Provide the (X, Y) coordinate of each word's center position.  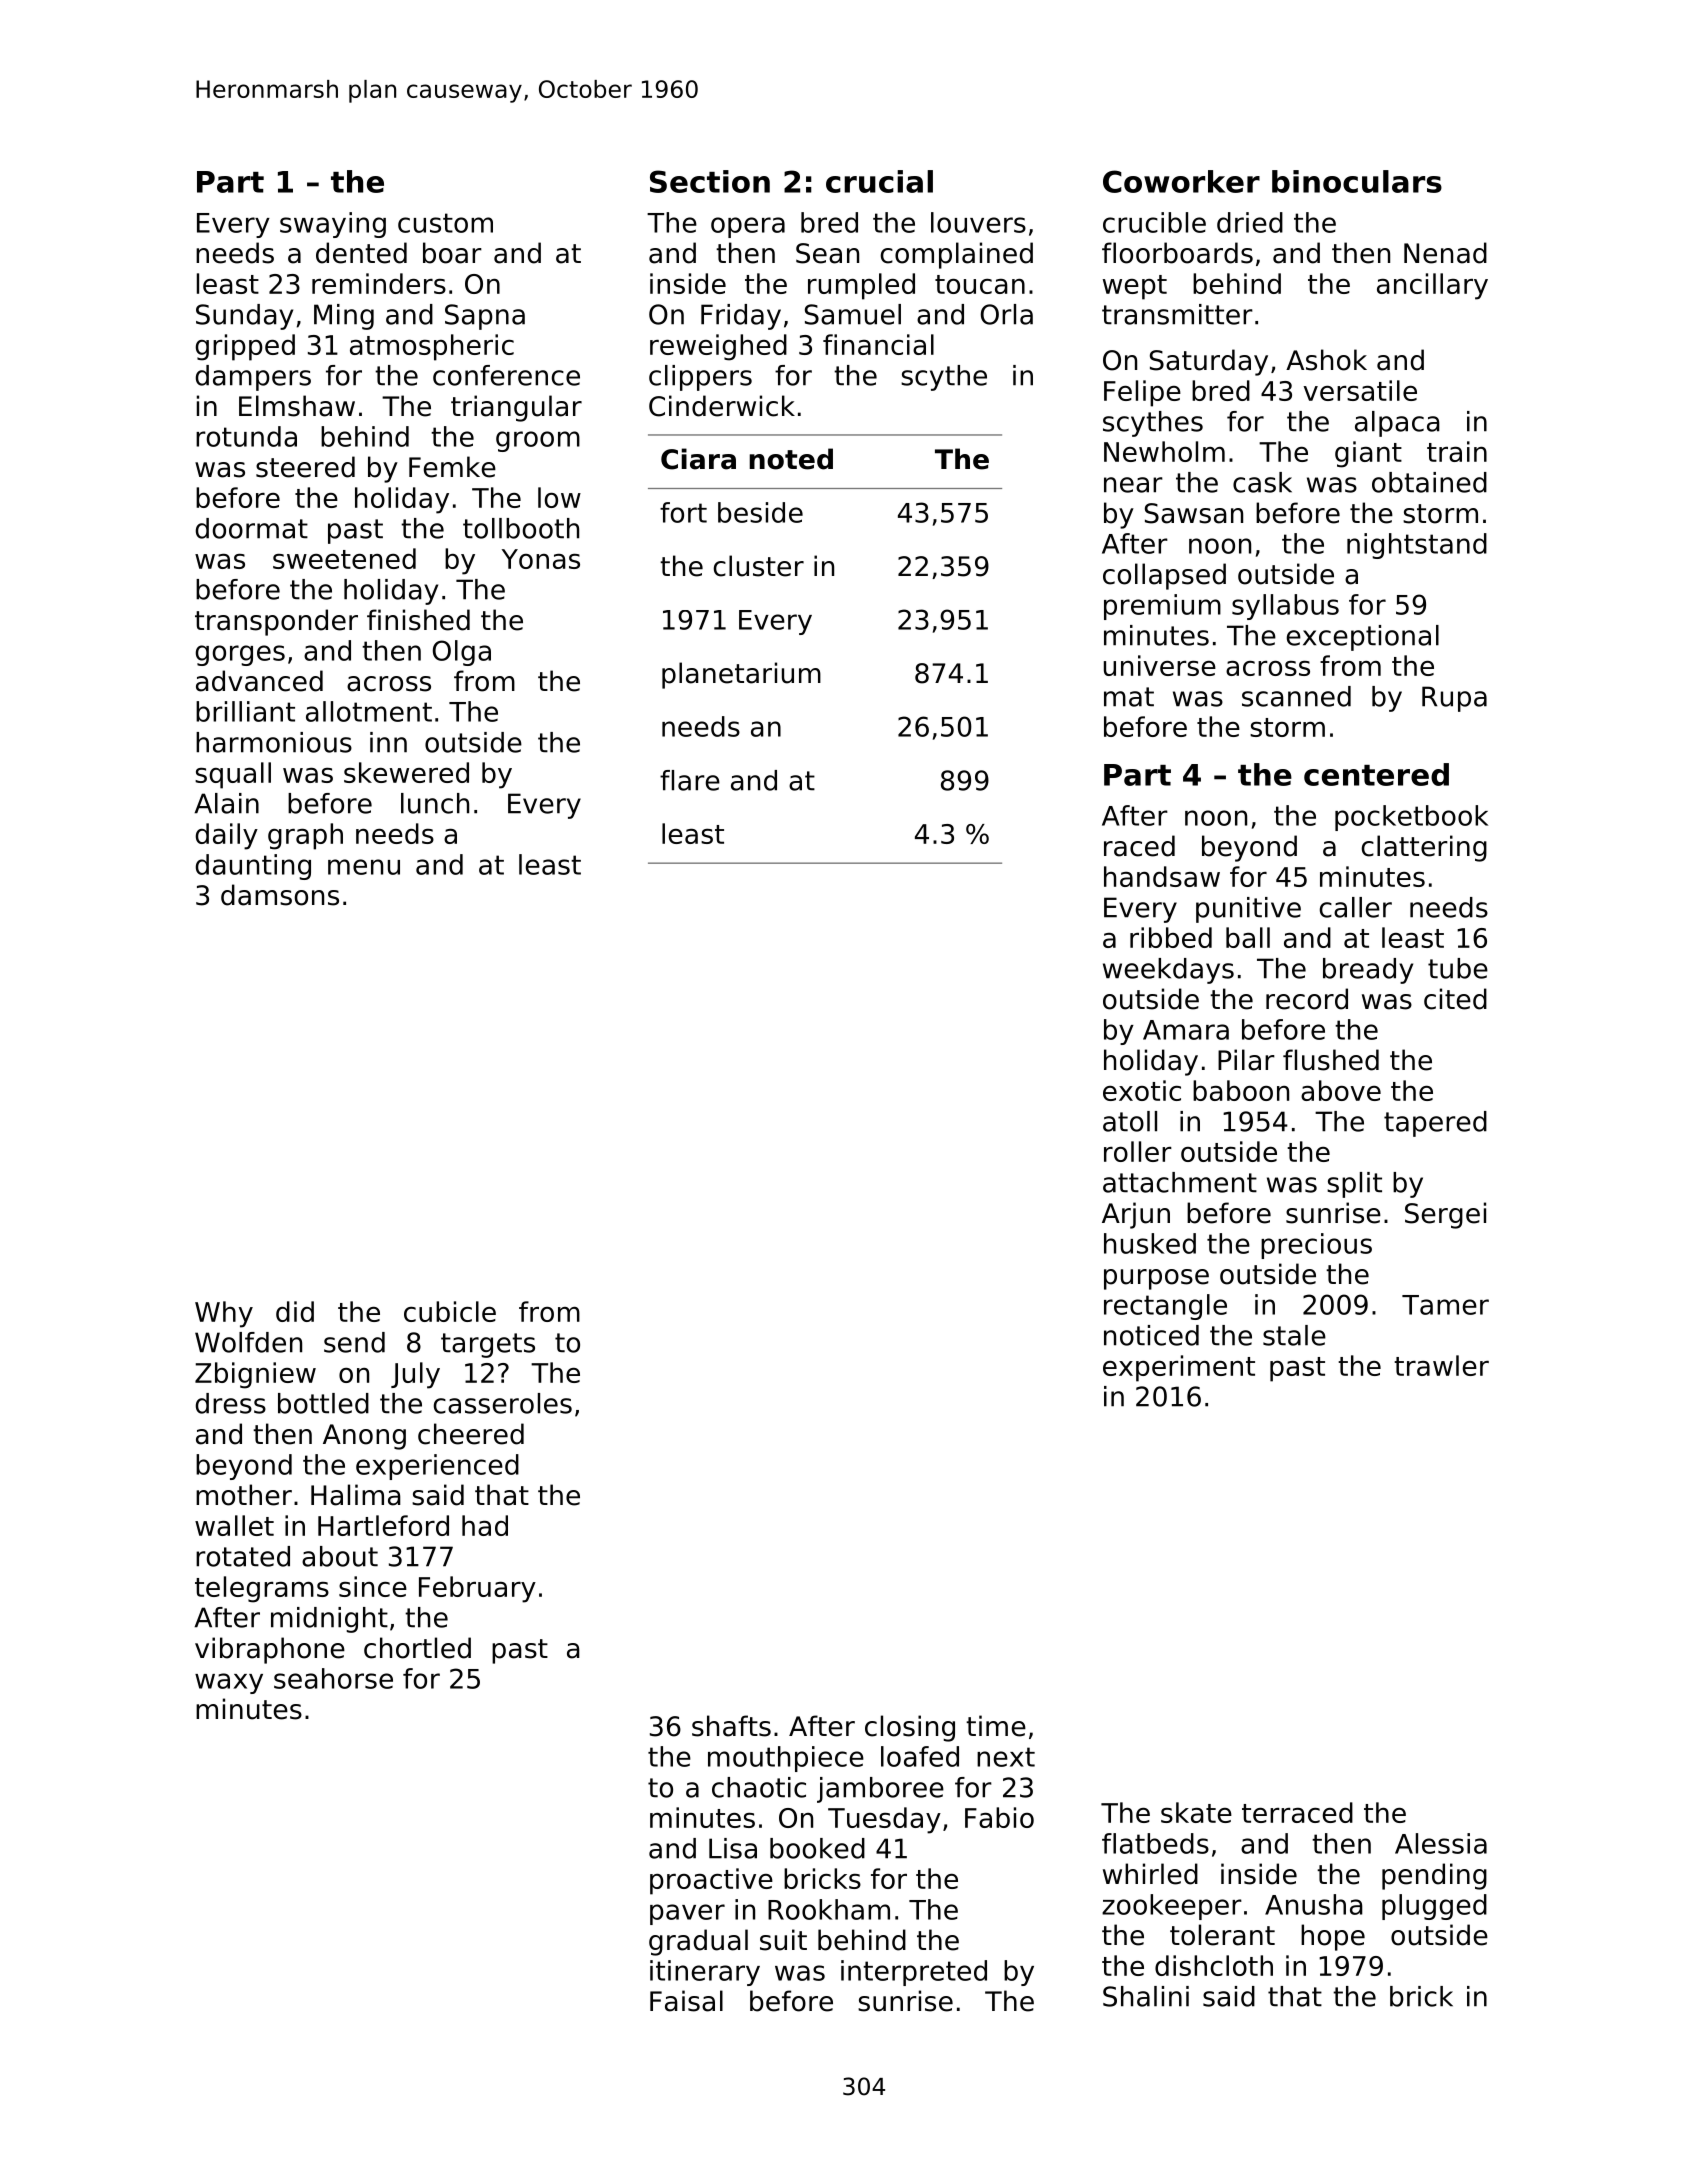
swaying (333, 225)
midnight (329, 1620)
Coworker (1181, 181)
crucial (879, 181)
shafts (731, 1726)
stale (1294, 1335)
